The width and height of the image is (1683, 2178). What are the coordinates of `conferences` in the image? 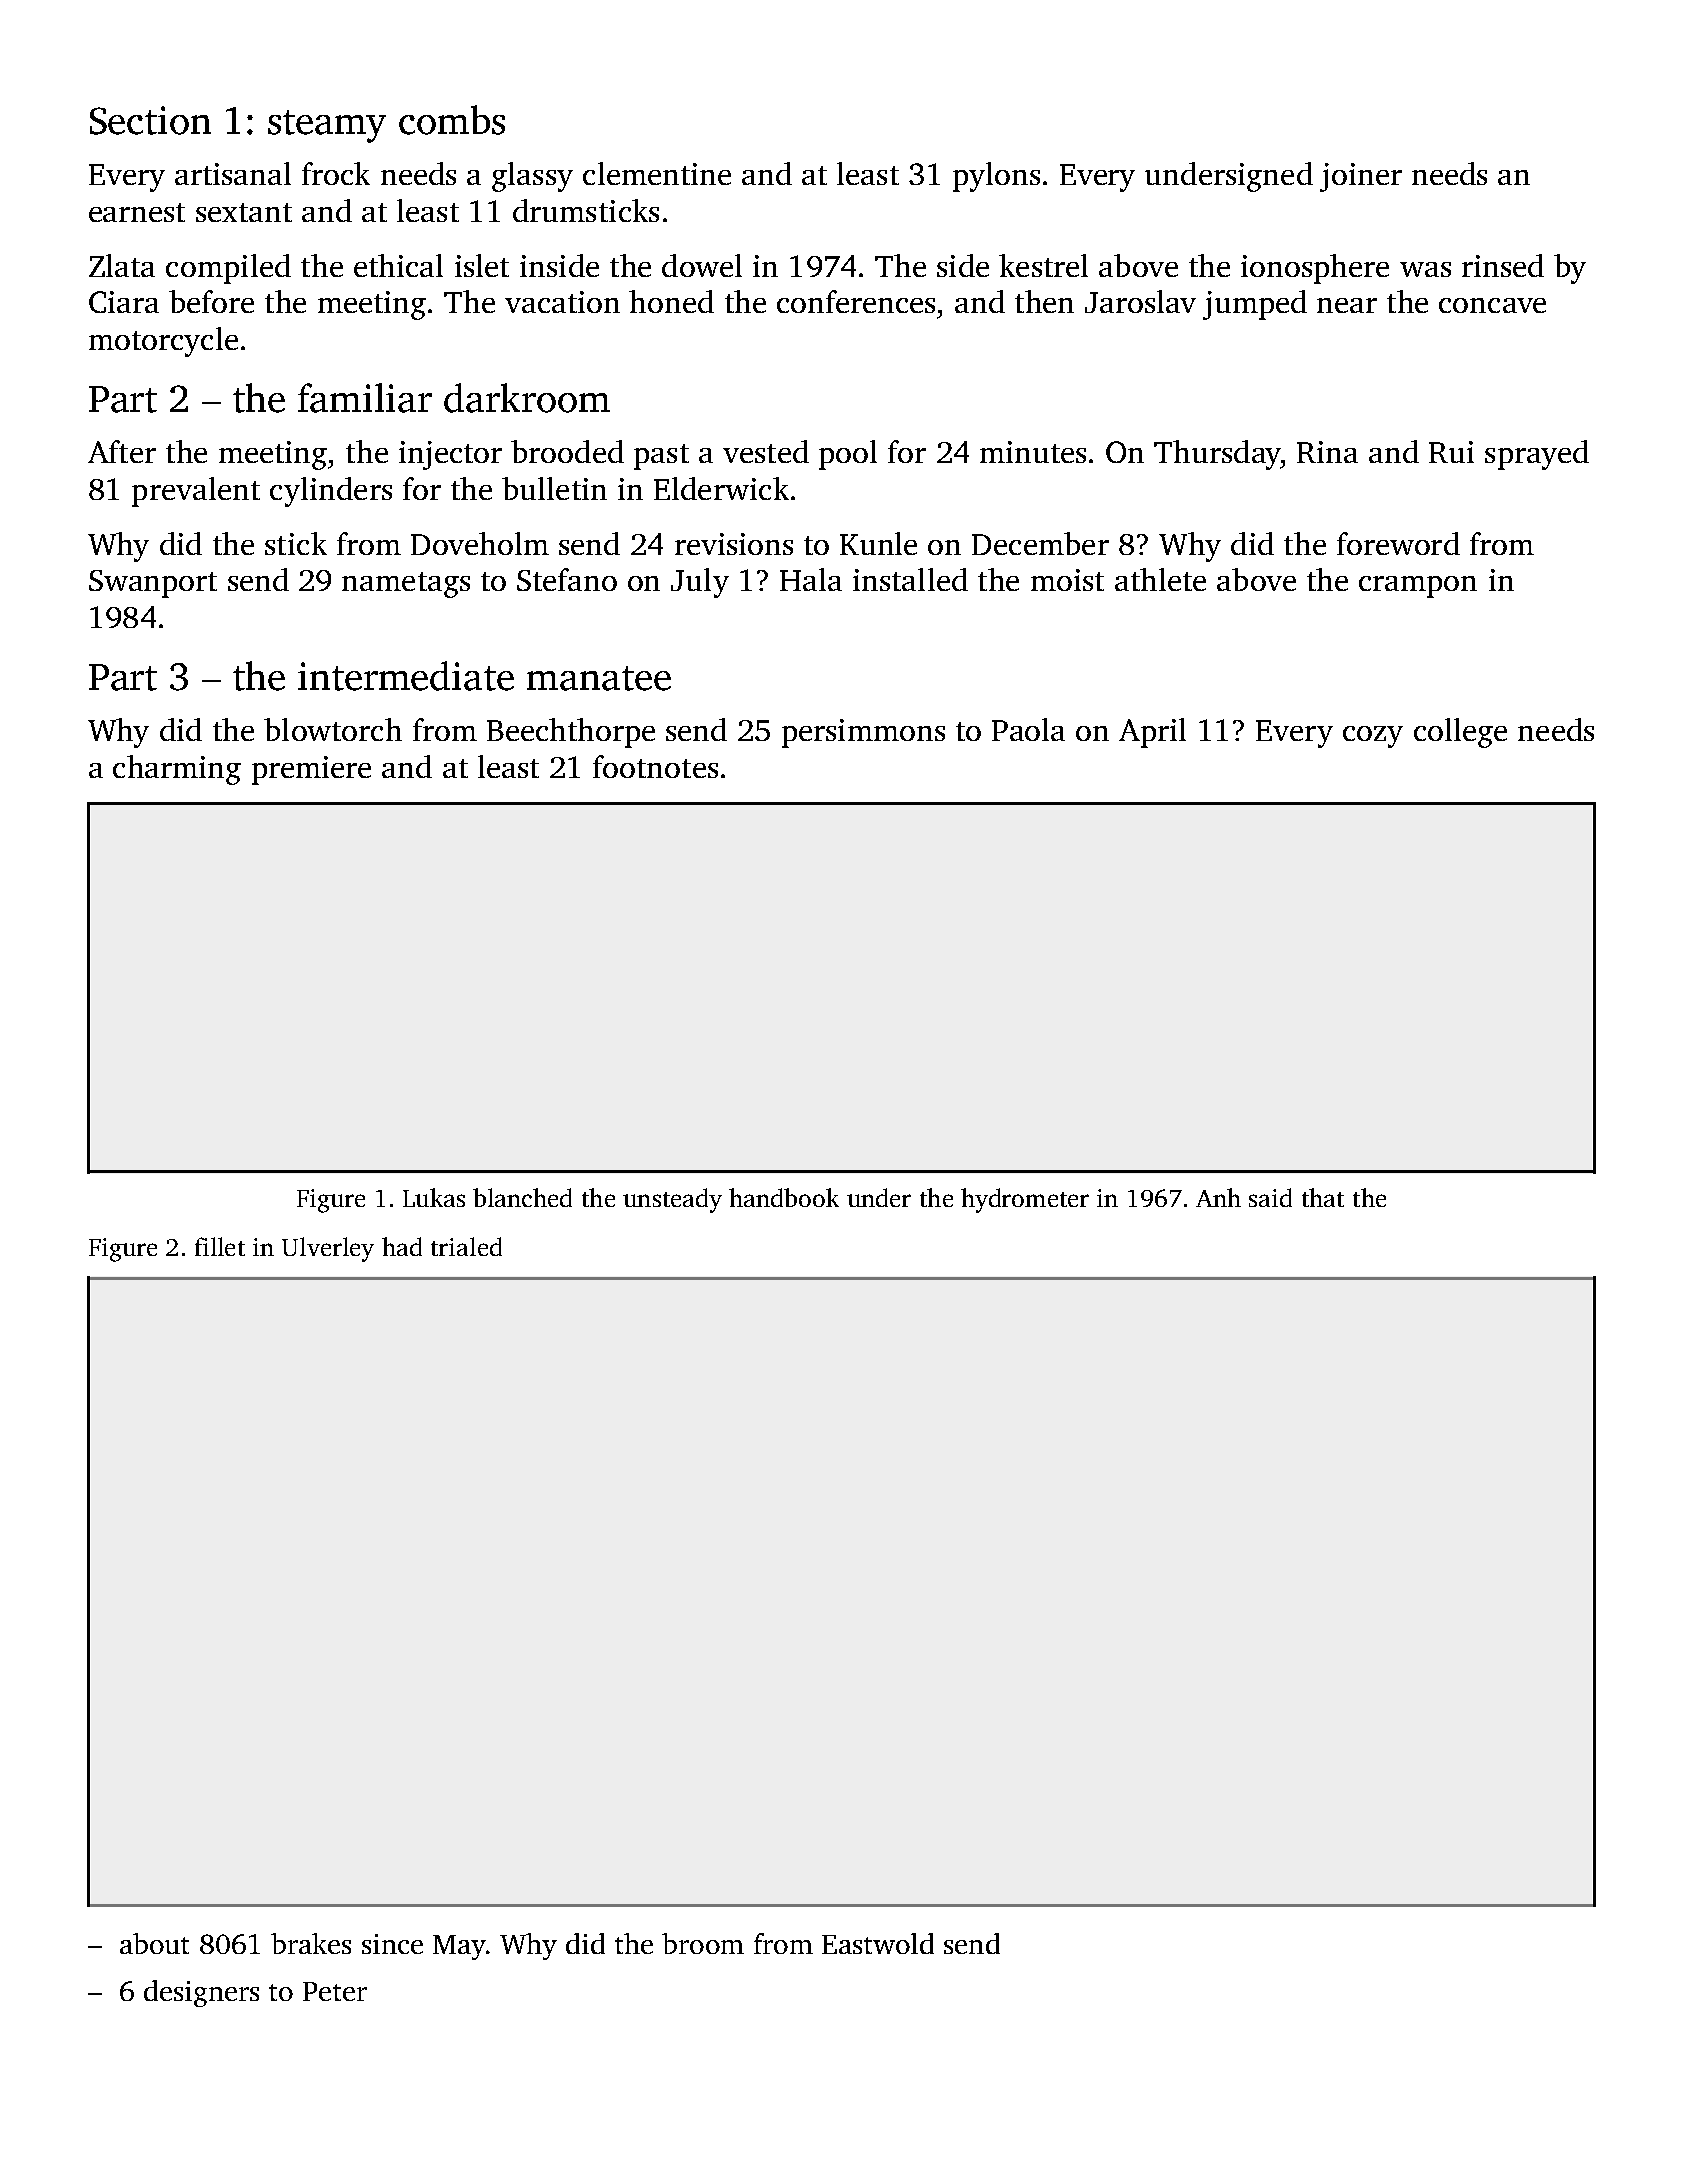 It's located at (856, 301).
